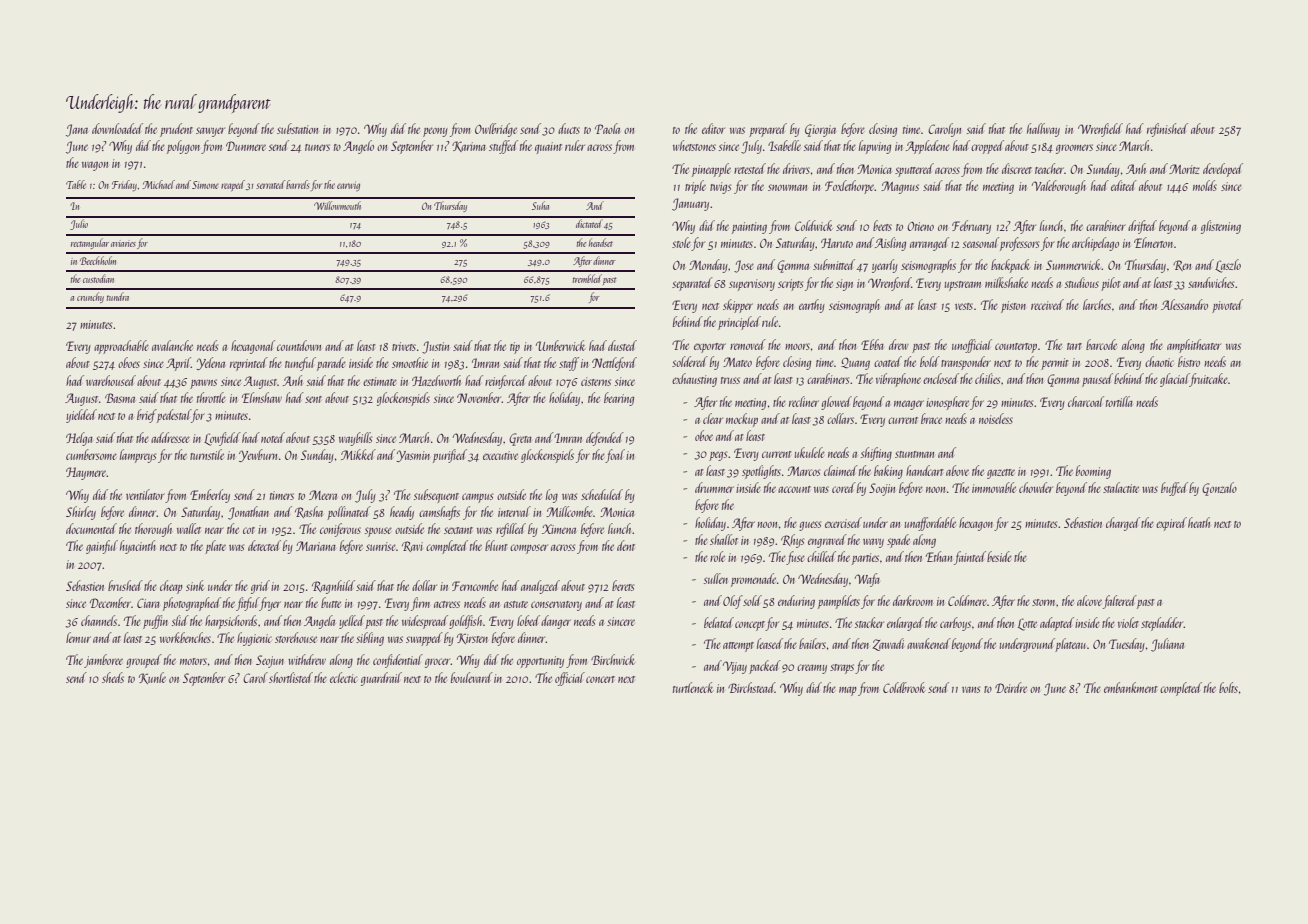 Image resolution: width=1308 pixels, height=924 pixels. Describe the element at coordinates (797, 346) in the screenshot. I see `moors` at that location.
